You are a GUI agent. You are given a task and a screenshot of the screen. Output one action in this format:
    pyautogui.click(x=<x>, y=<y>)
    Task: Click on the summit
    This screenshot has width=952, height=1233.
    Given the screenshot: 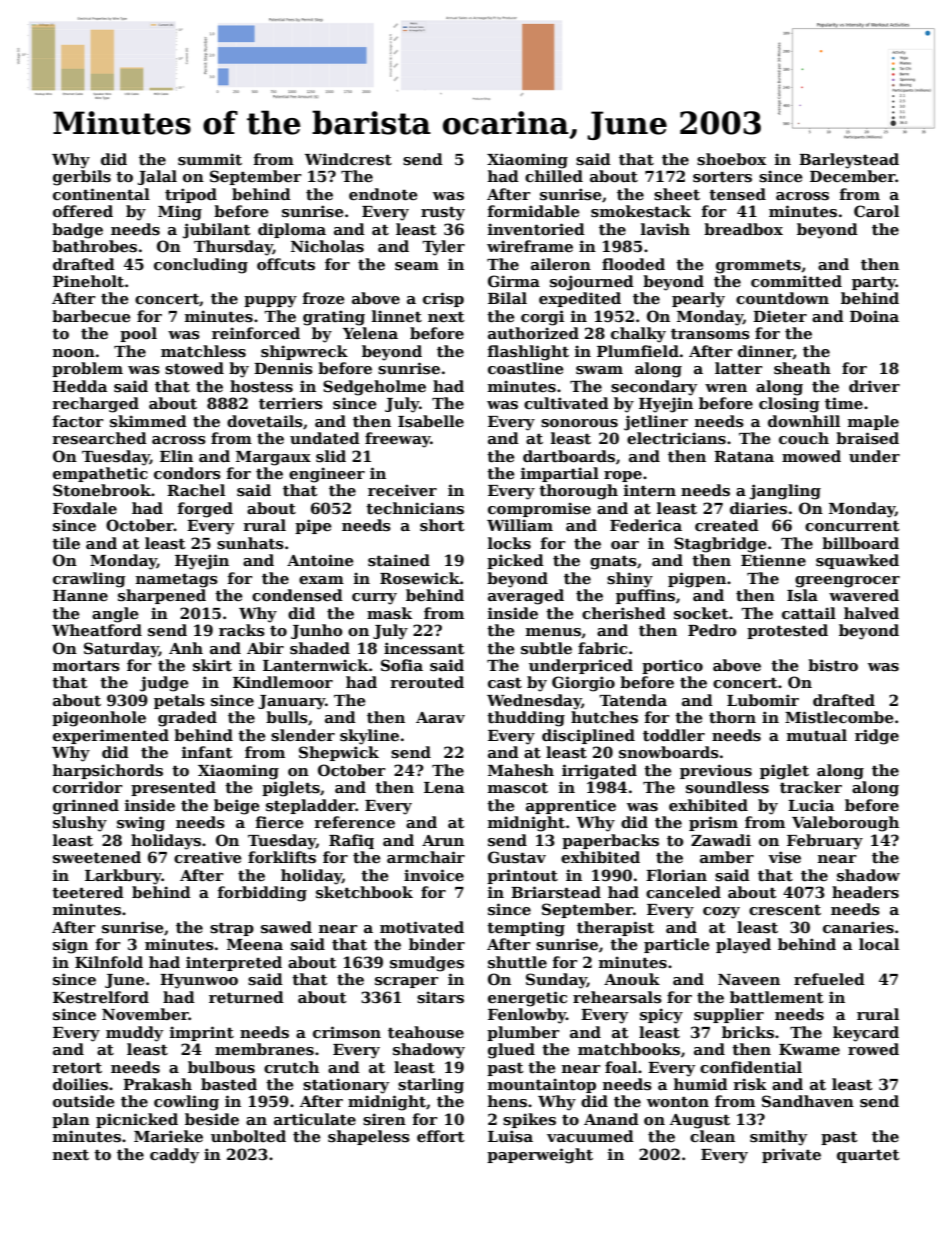 What is the action you would take?
    pyautogui.click(x=210, y=159)
